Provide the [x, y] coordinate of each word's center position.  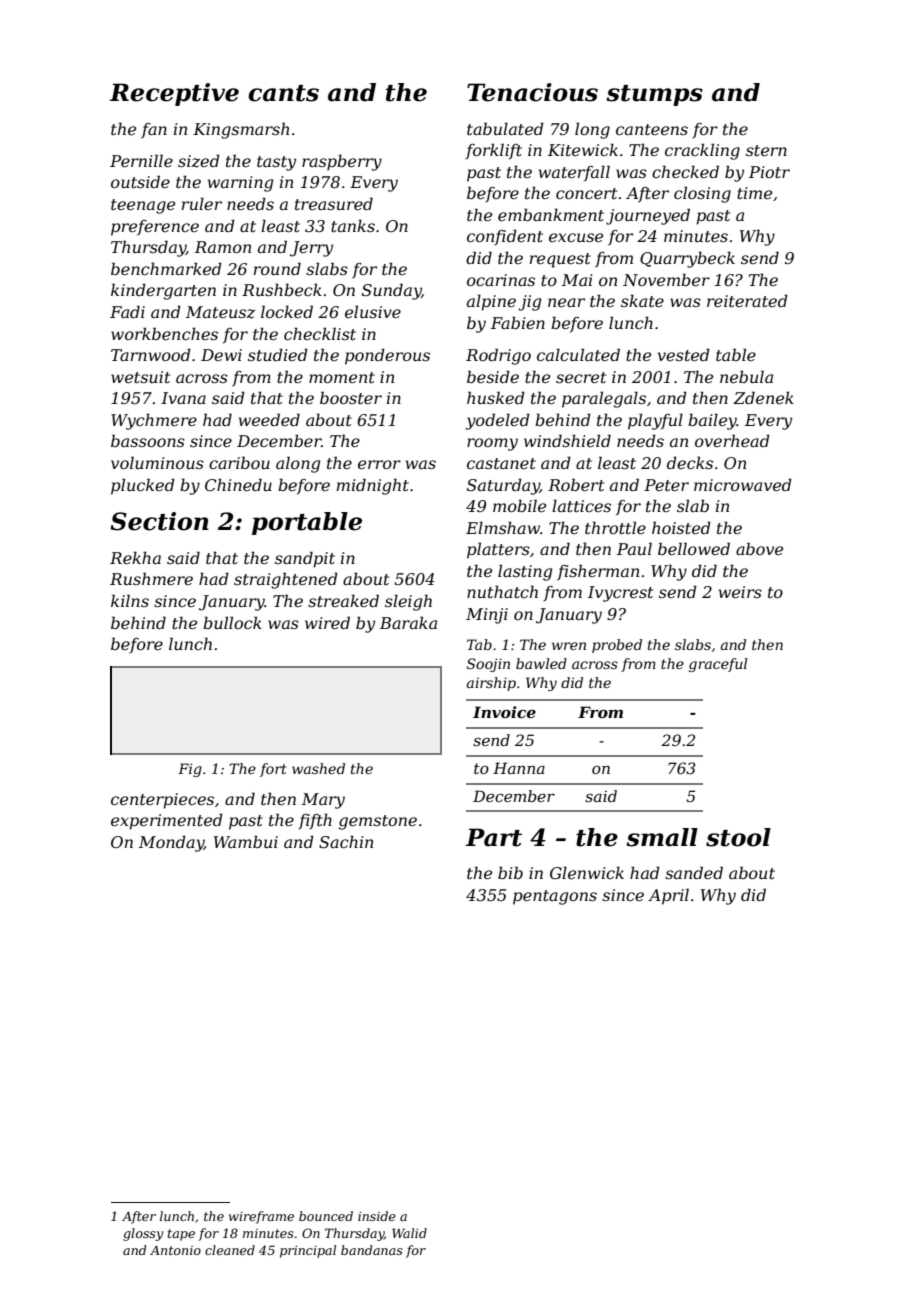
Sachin [346, 841]
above [759, 548]
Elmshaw [503, 527]
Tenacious [532, 92]
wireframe [261, 1217]
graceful [718, 665]
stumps [654, 95]
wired [327, 622]
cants [283, 93]
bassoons [148, 440]
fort [273, 770]
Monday [171, 843]
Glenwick [587, 872]
